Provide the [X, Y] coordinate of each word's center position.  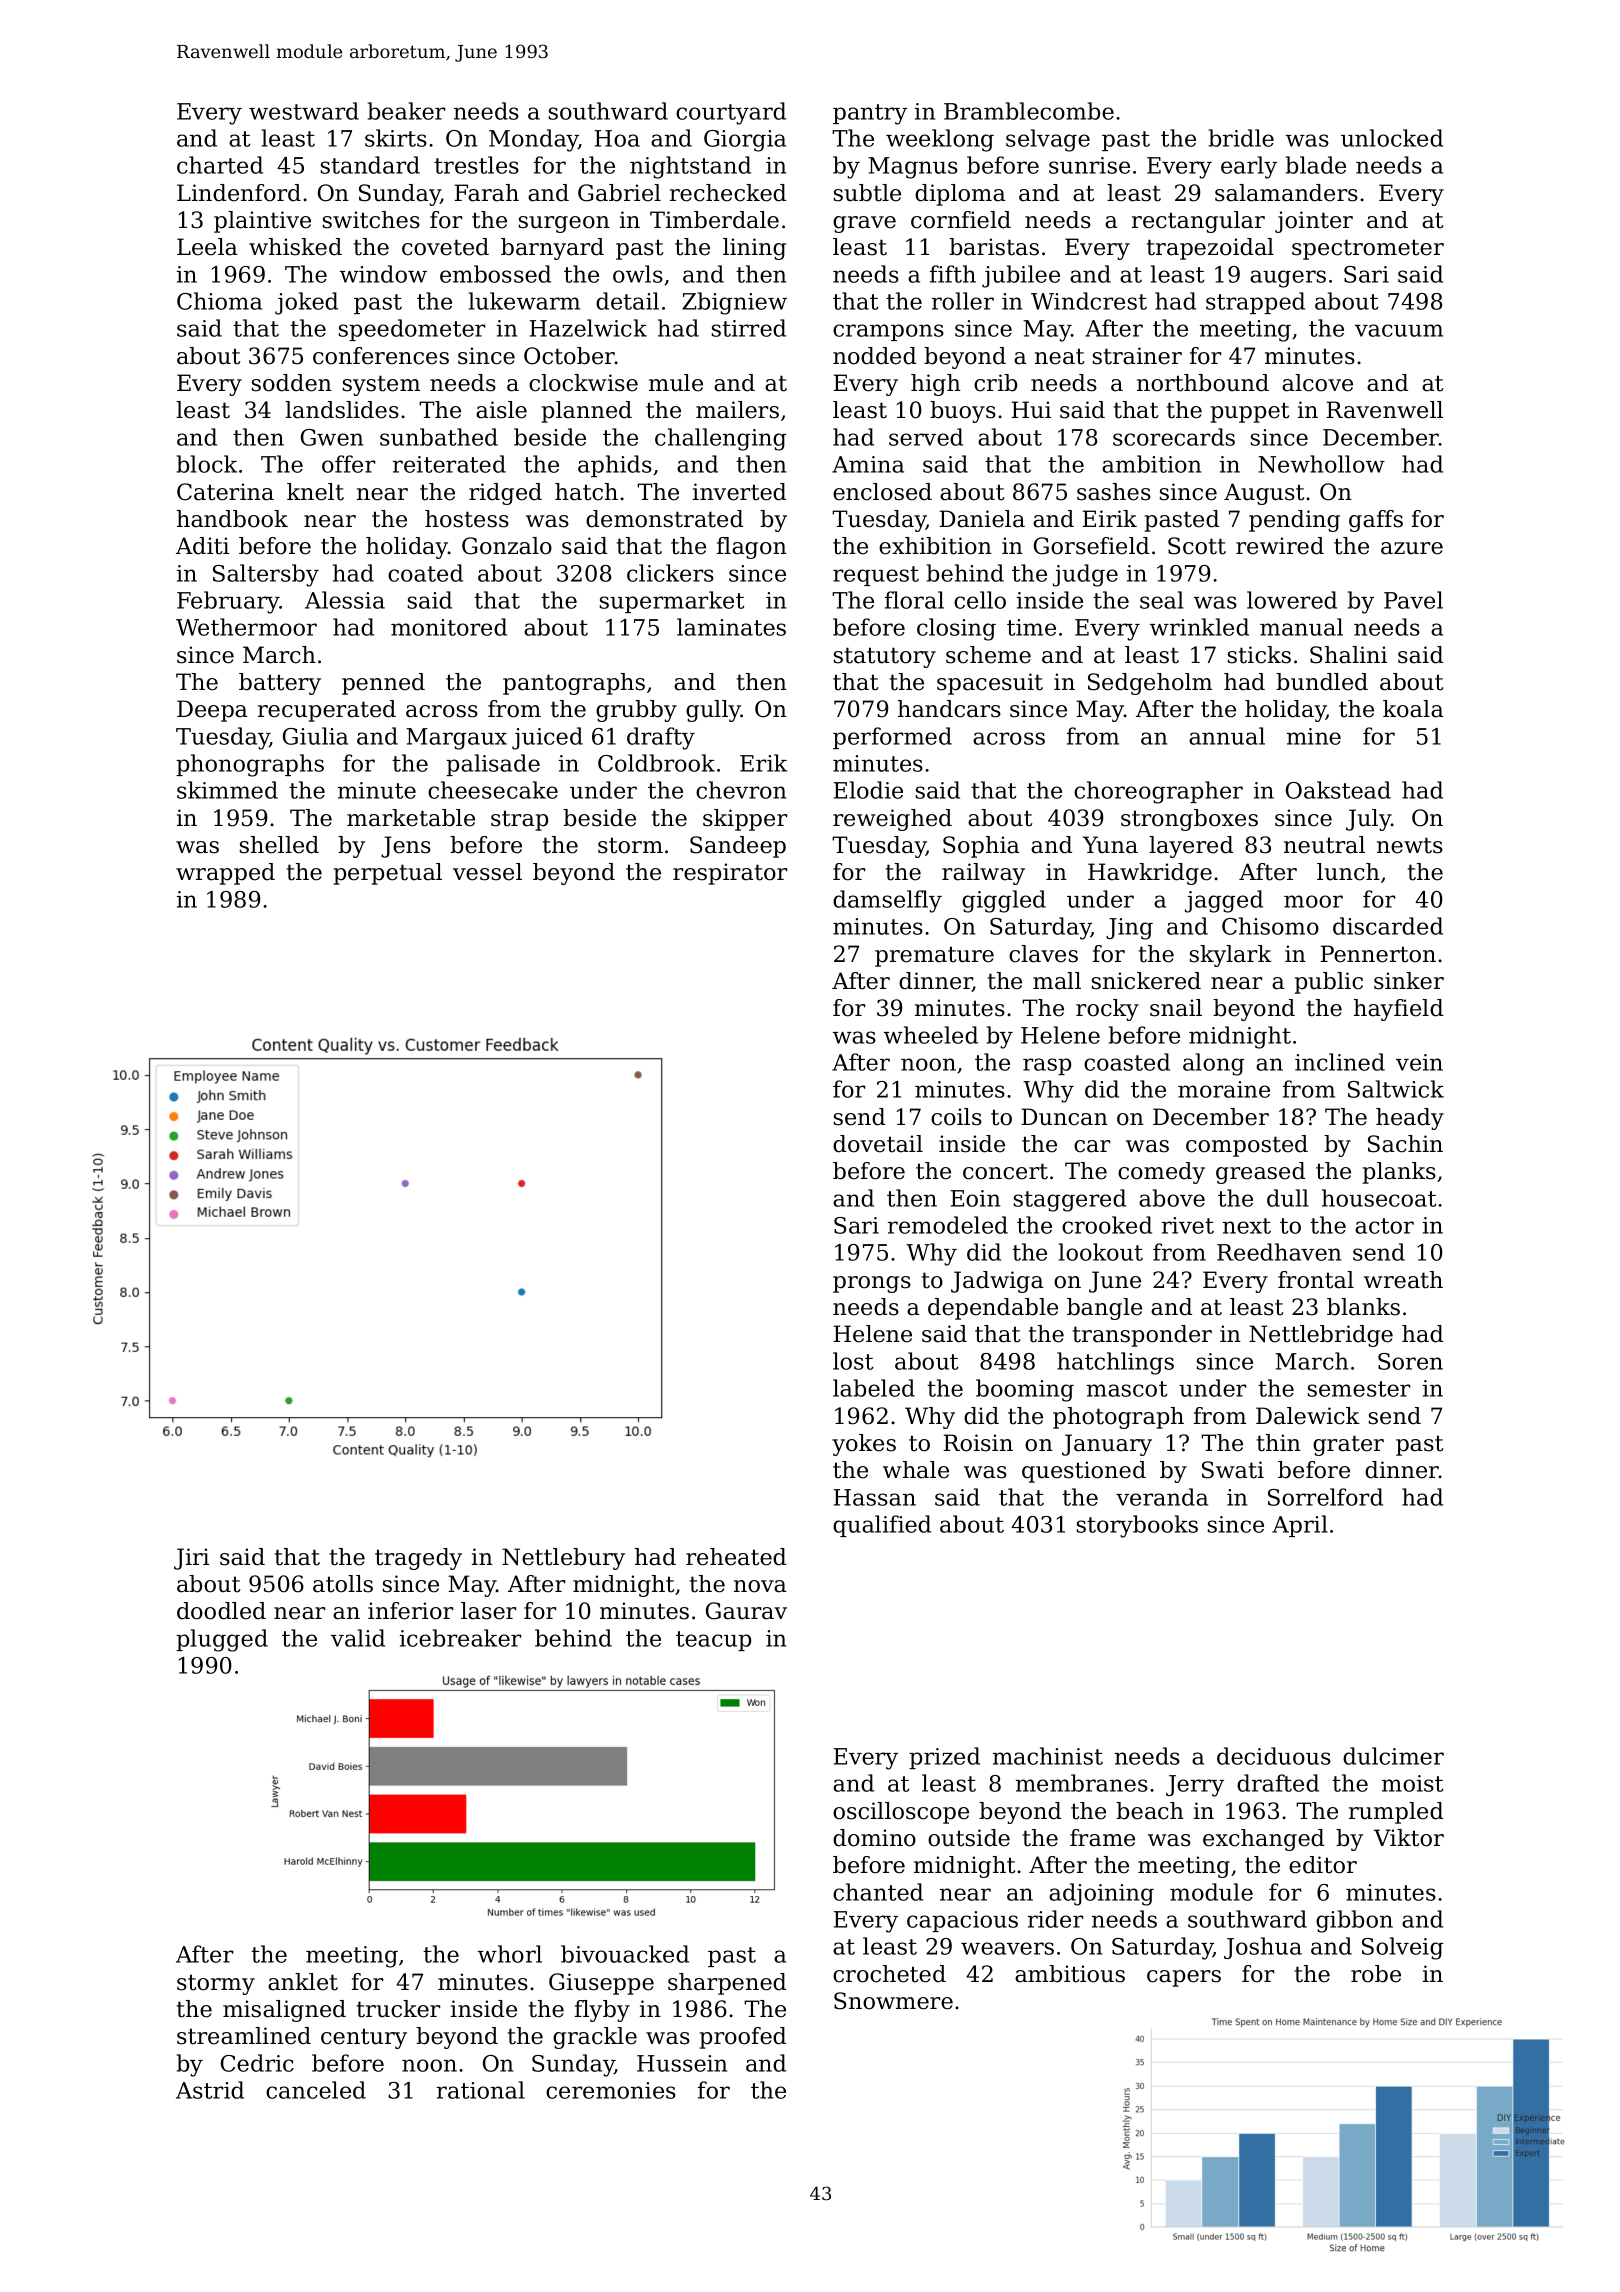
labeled [874, 1388]
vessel [487, 872]
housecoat [1379, 1198]
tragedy [418, 1559]
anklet [303, 1982]
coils [956, 1117]
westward [304, 111]
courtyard [731, 113]
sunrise [1089, 165]
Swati [1233, 1470]
